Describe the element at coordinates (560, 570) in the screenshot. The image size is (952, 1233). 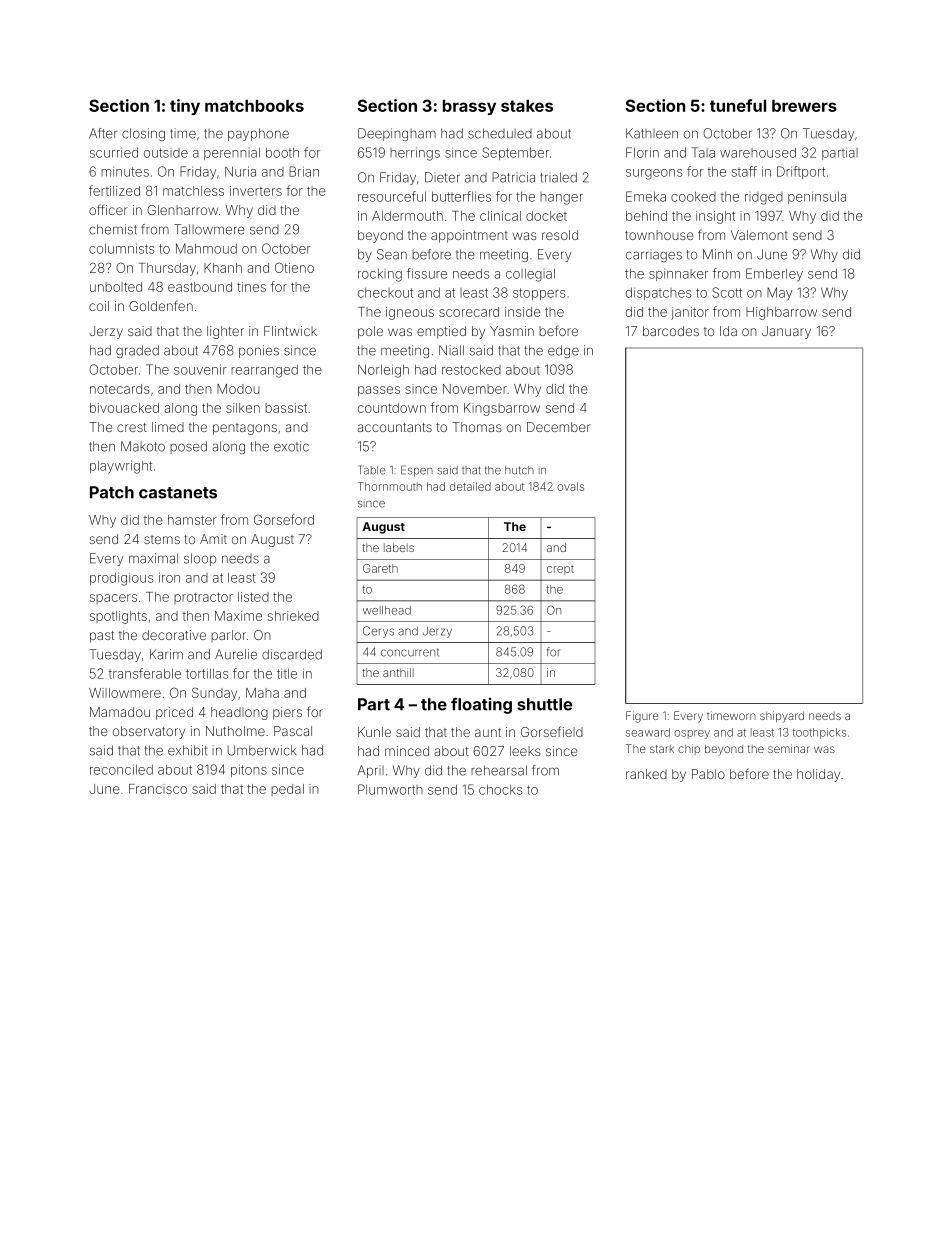
I see `crept` at that location.
